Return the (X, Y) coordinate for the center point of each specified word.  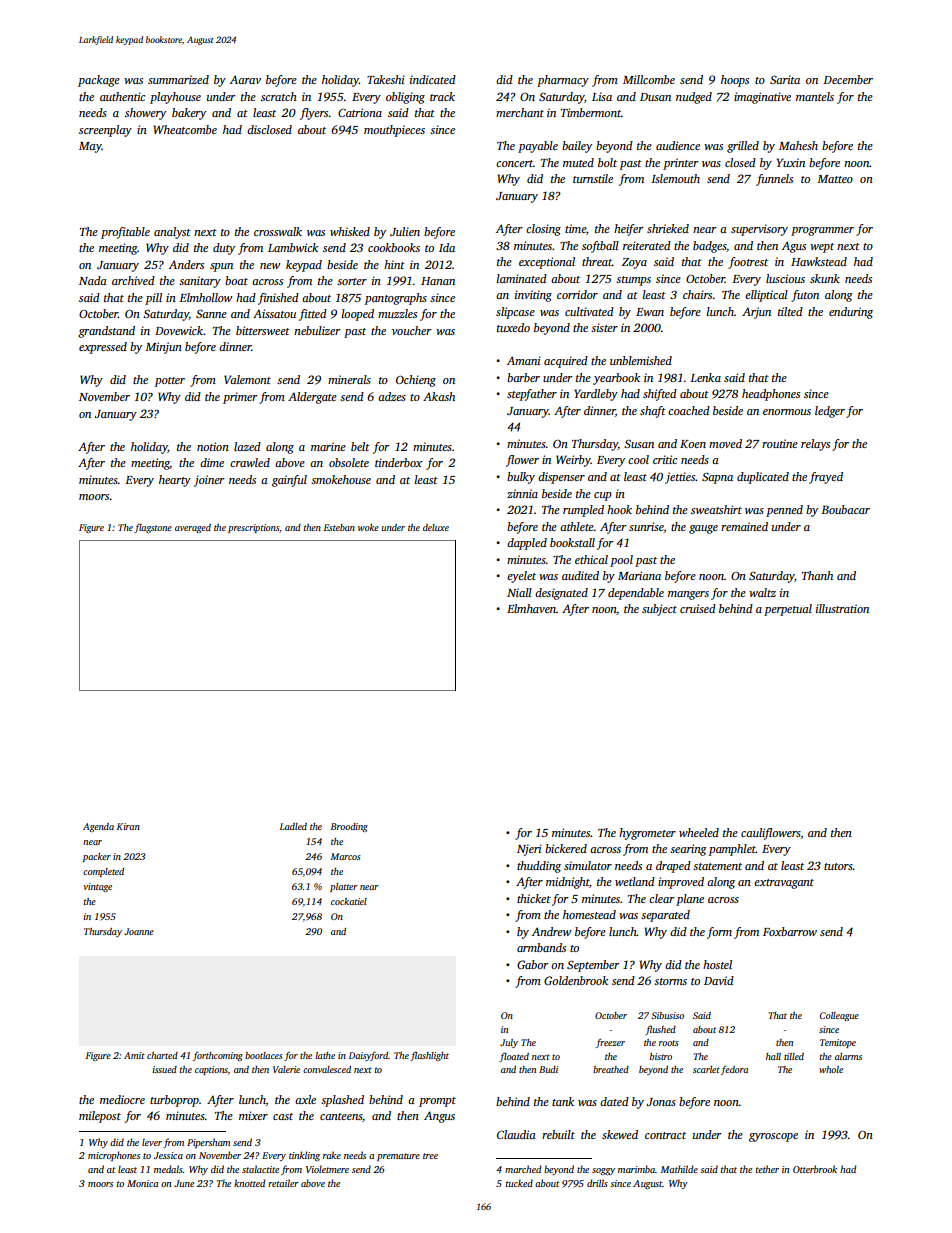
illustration (842, 608)
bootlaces (264, 1055)
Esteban (339, 527)
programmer (822, 231)
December (848, 79)
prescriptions (253, 528)
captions (211, 1070)
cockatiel (349, 901)
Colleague (839, 1016)
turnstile (593, 178)
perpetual (788, 610)
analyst (172, 233)
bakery (189, 114)
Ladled (293, 826)
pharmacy (563, 81)
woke (368, 527)
